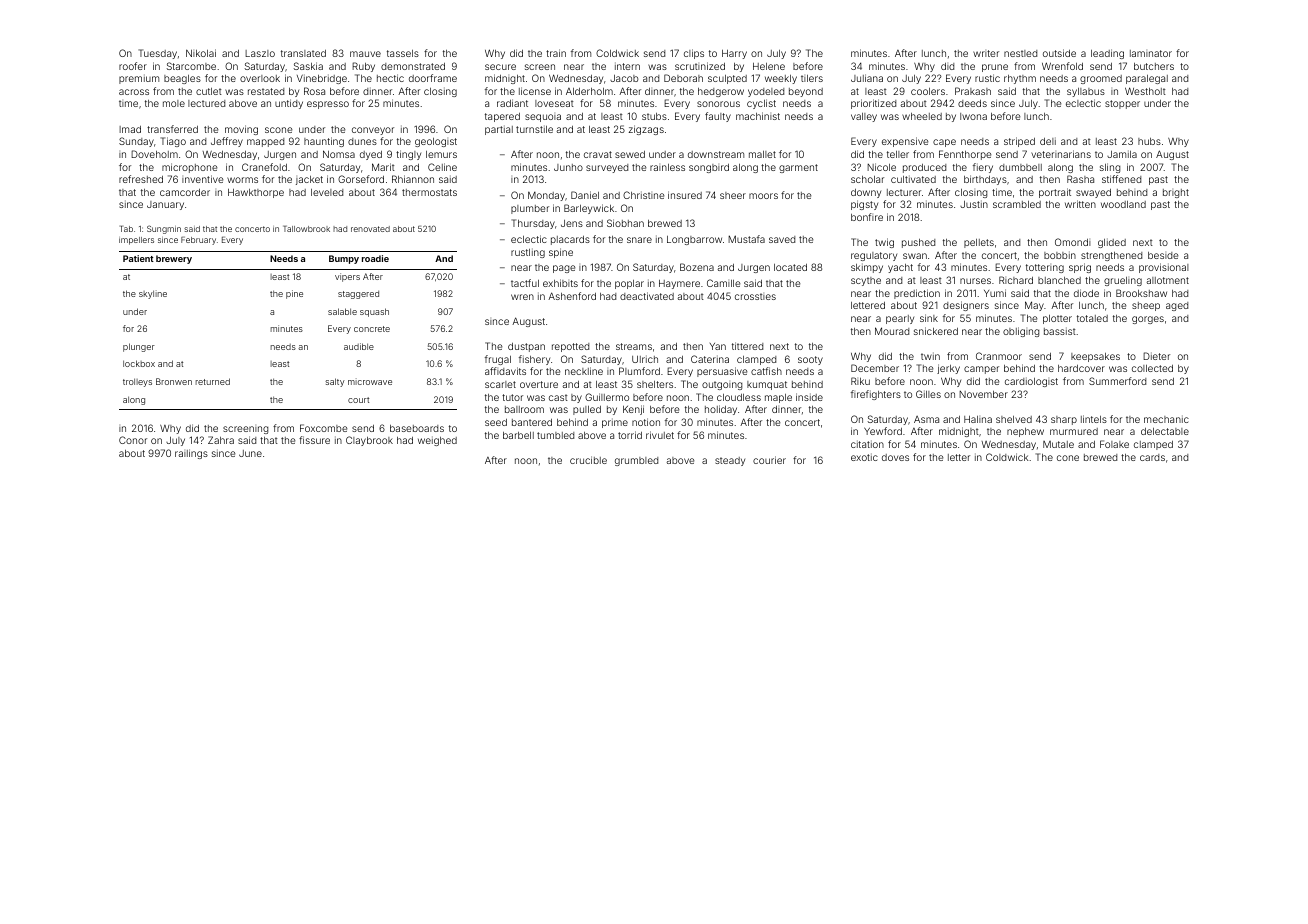 Image resolution: width=1308 pixels, height=924 pixels. What do you see at coordinates (755, 296) in the document?
I see `crossties` at bounding box center [755, 296].
